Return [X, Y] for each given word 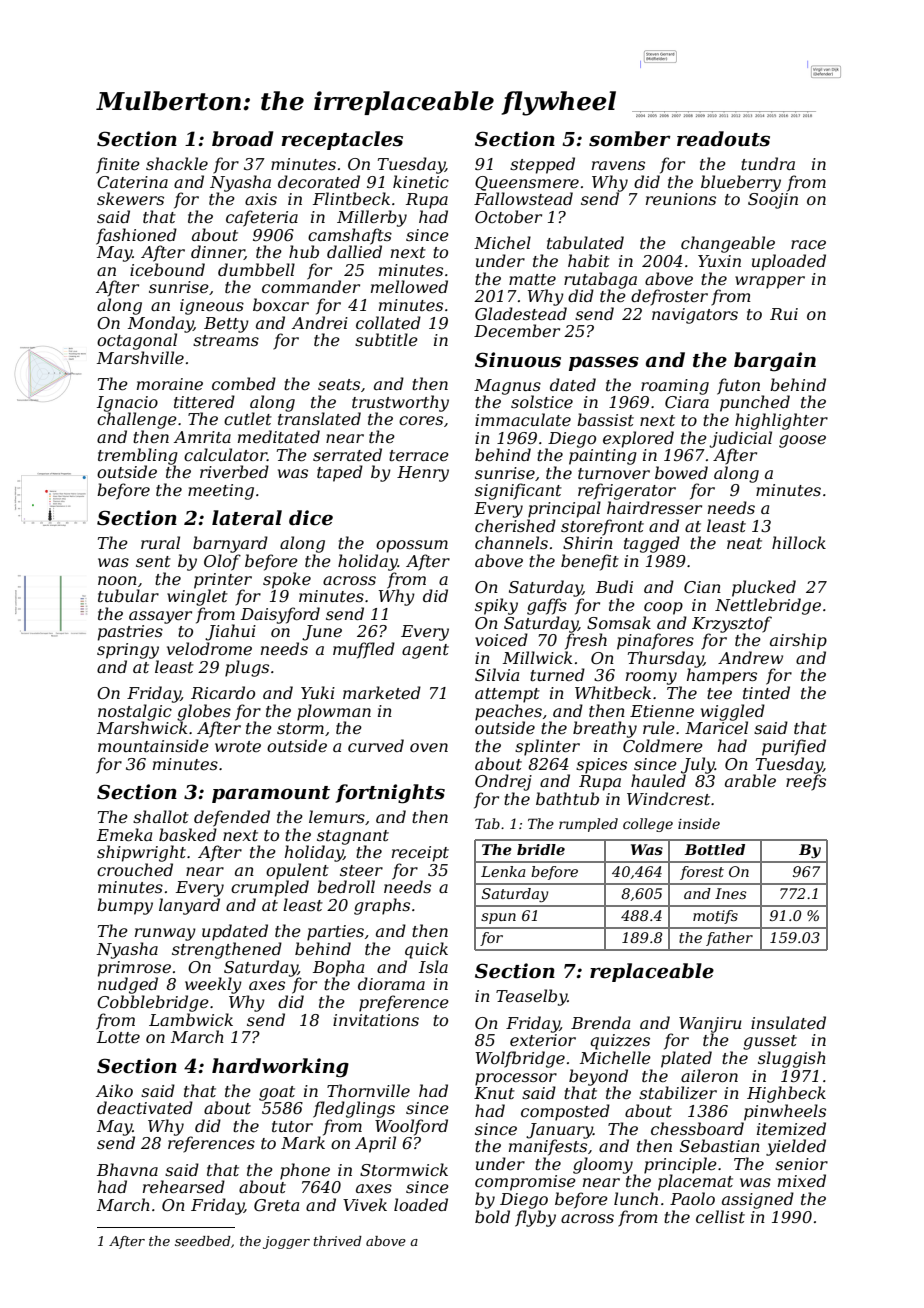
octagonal [137, 341]
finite [118, 165]
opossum [412, 546]
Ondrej [503, 782]
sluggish [792, 1059]
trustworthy [400, 403]
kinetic [421, 181]
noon [117, 580]
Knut [494, 1093]
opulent [297, 871]
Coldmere [663, 745]
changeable [728, 244]
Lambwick [191, 1019]
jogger [286, 1242]
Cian [702, 587]
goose [802, 441]
